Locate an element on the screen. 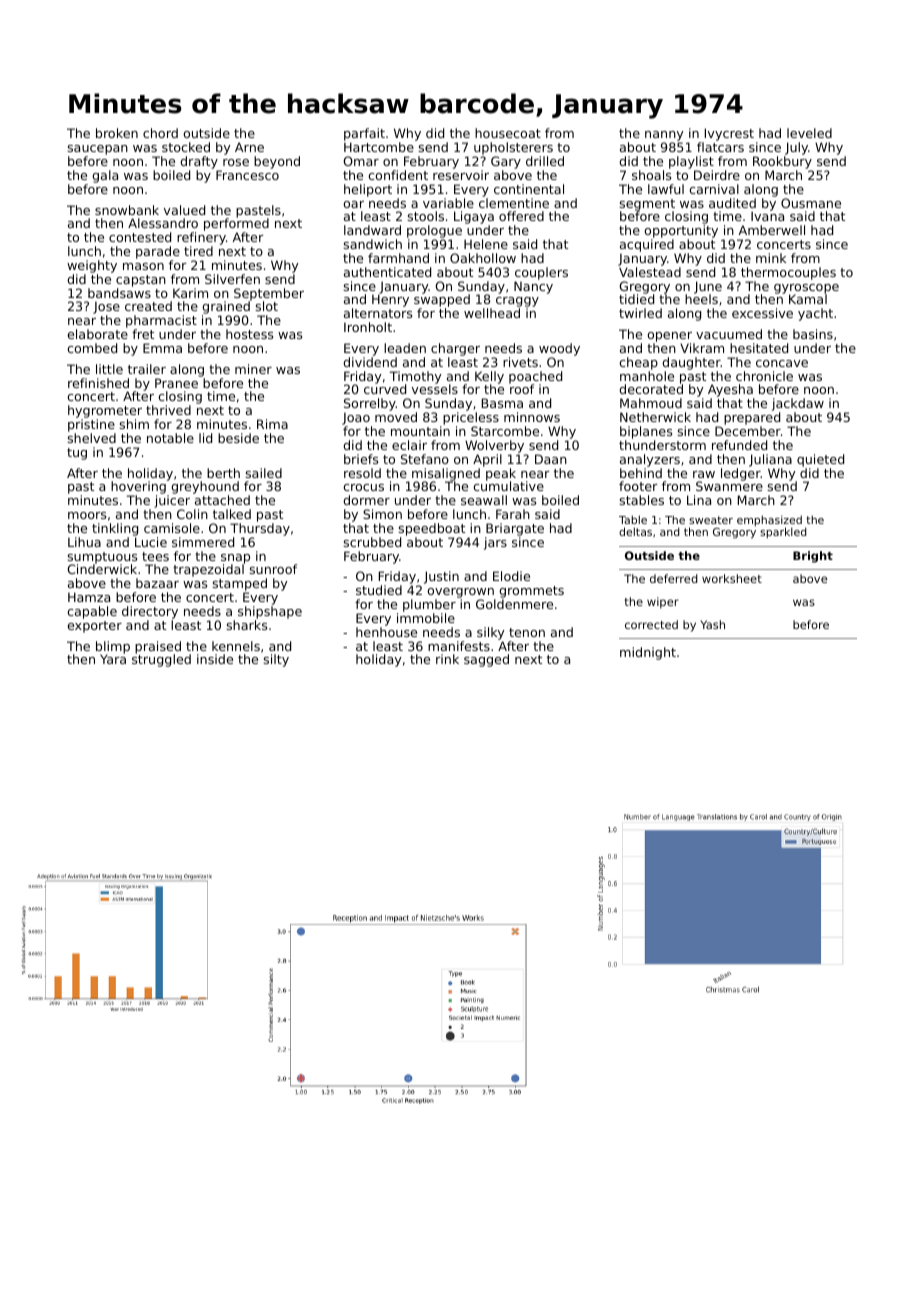  deferred is located at coordinates (674, 578).
